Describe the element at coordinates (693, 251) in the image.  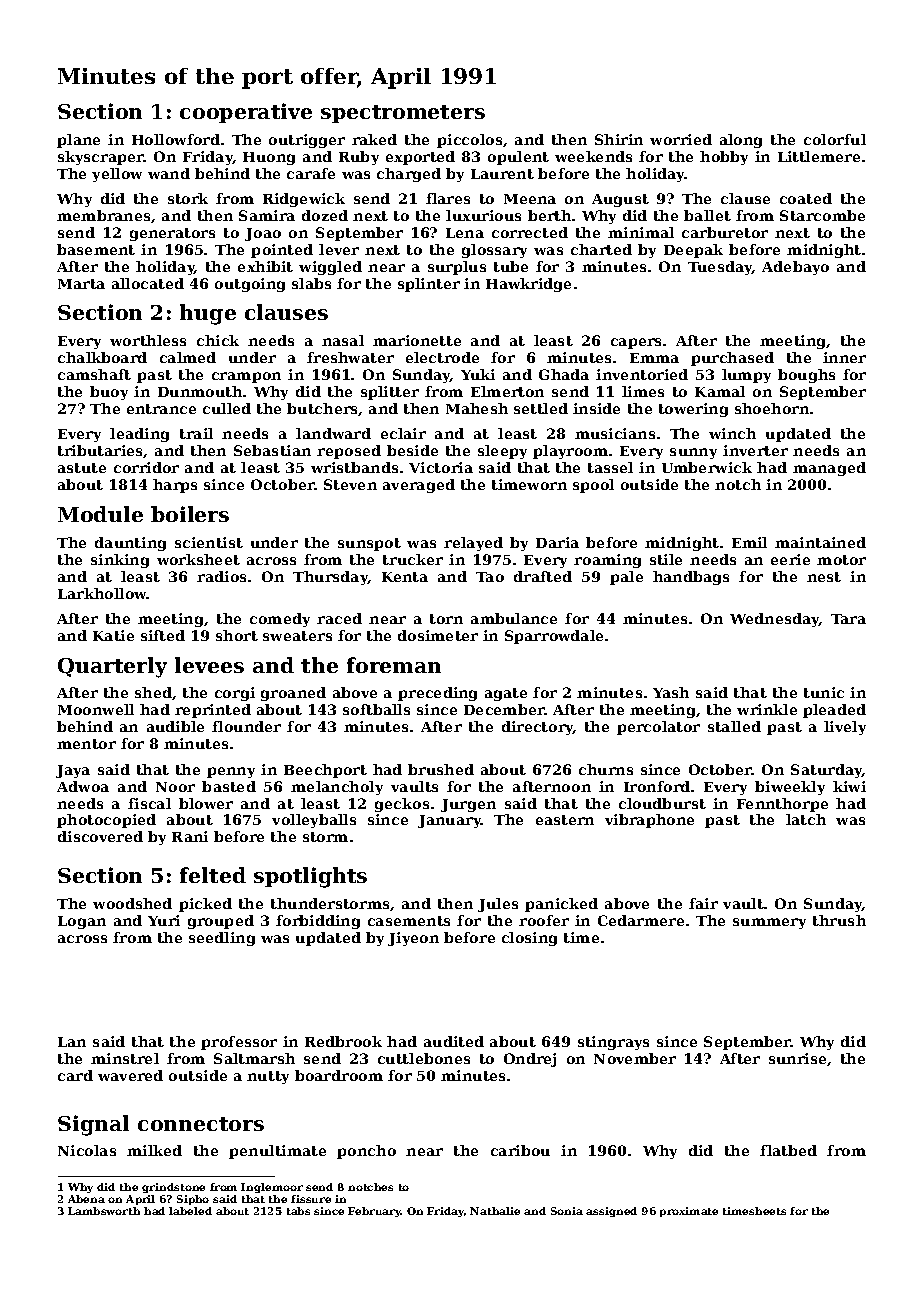
I see `Deepak` at that location.
